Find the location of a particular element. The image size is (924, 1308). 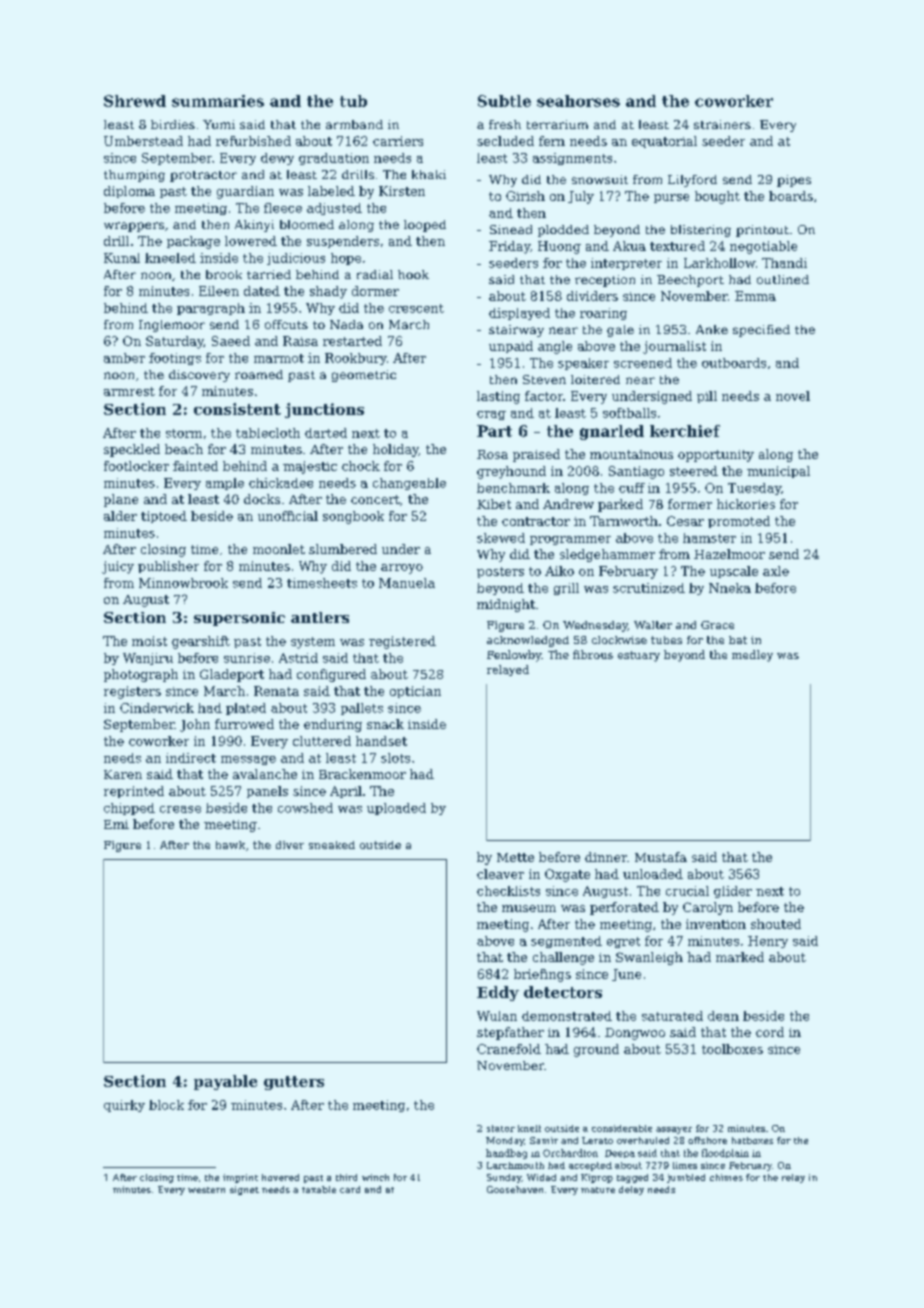

Eddy is located at coordinates (498, 993).
